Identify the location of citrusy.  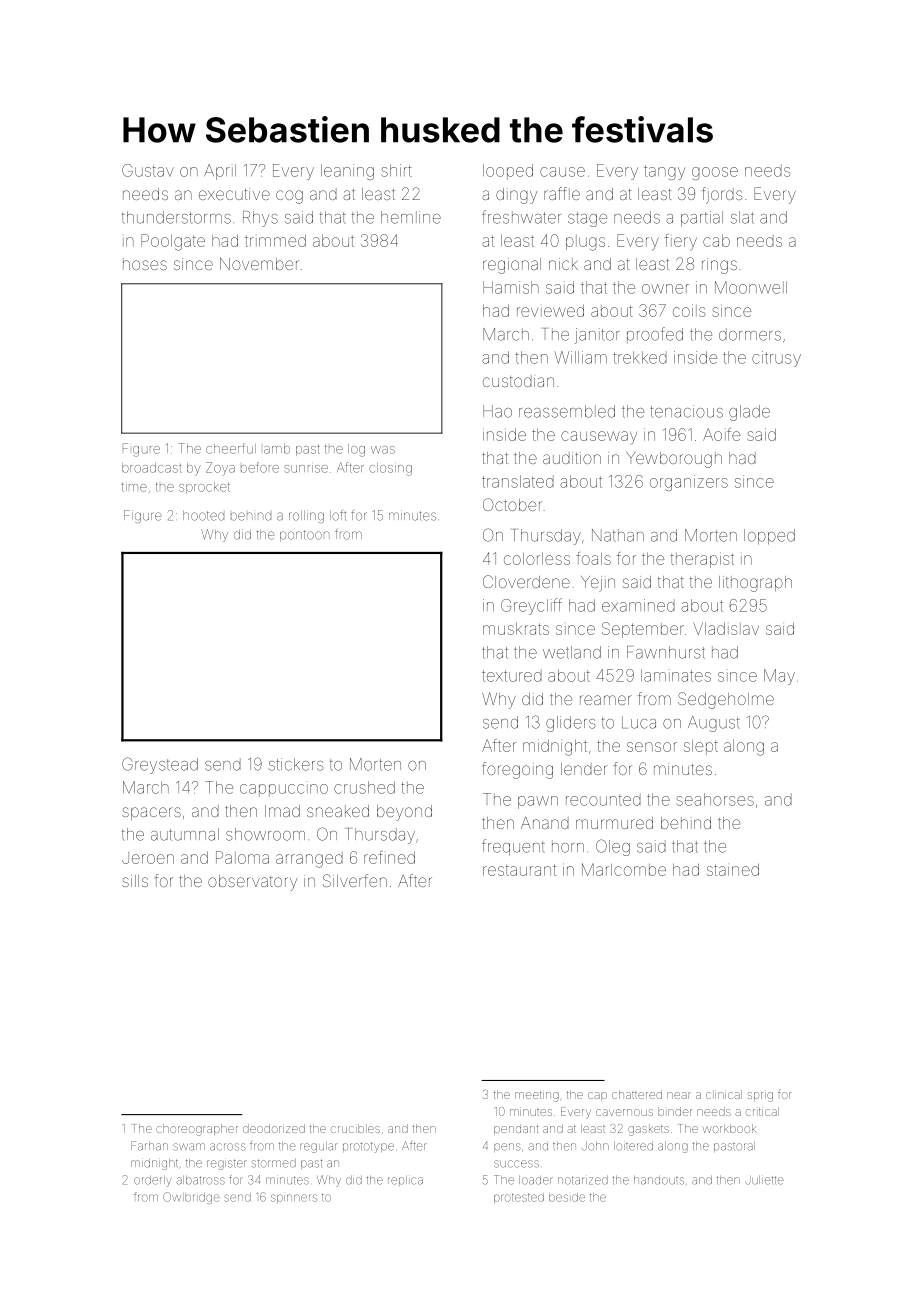
(776, 359).
